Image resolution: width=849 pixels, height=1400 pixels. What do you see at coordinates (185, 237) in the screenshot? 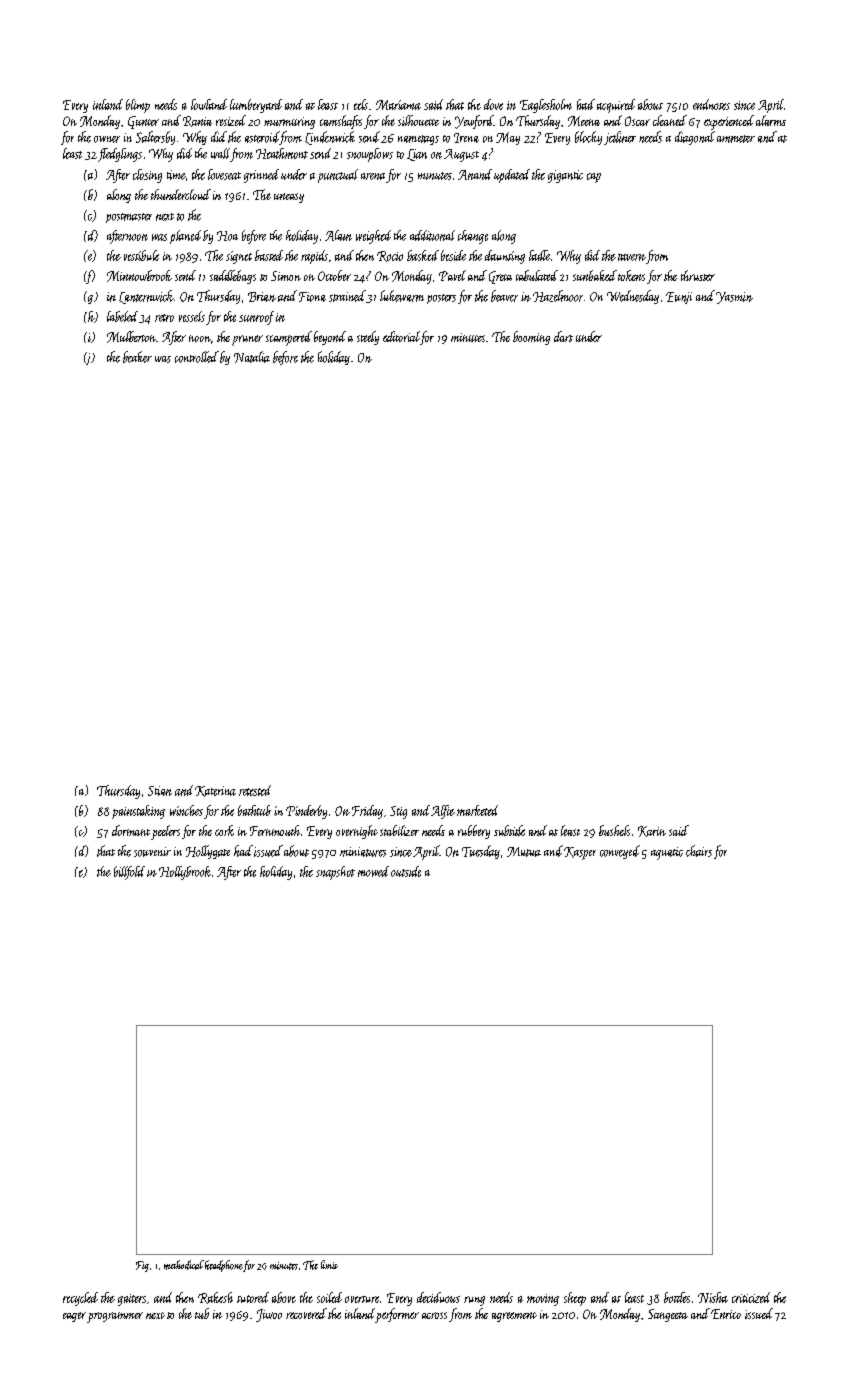
I see `planed` at bounding box center [185, 237].
